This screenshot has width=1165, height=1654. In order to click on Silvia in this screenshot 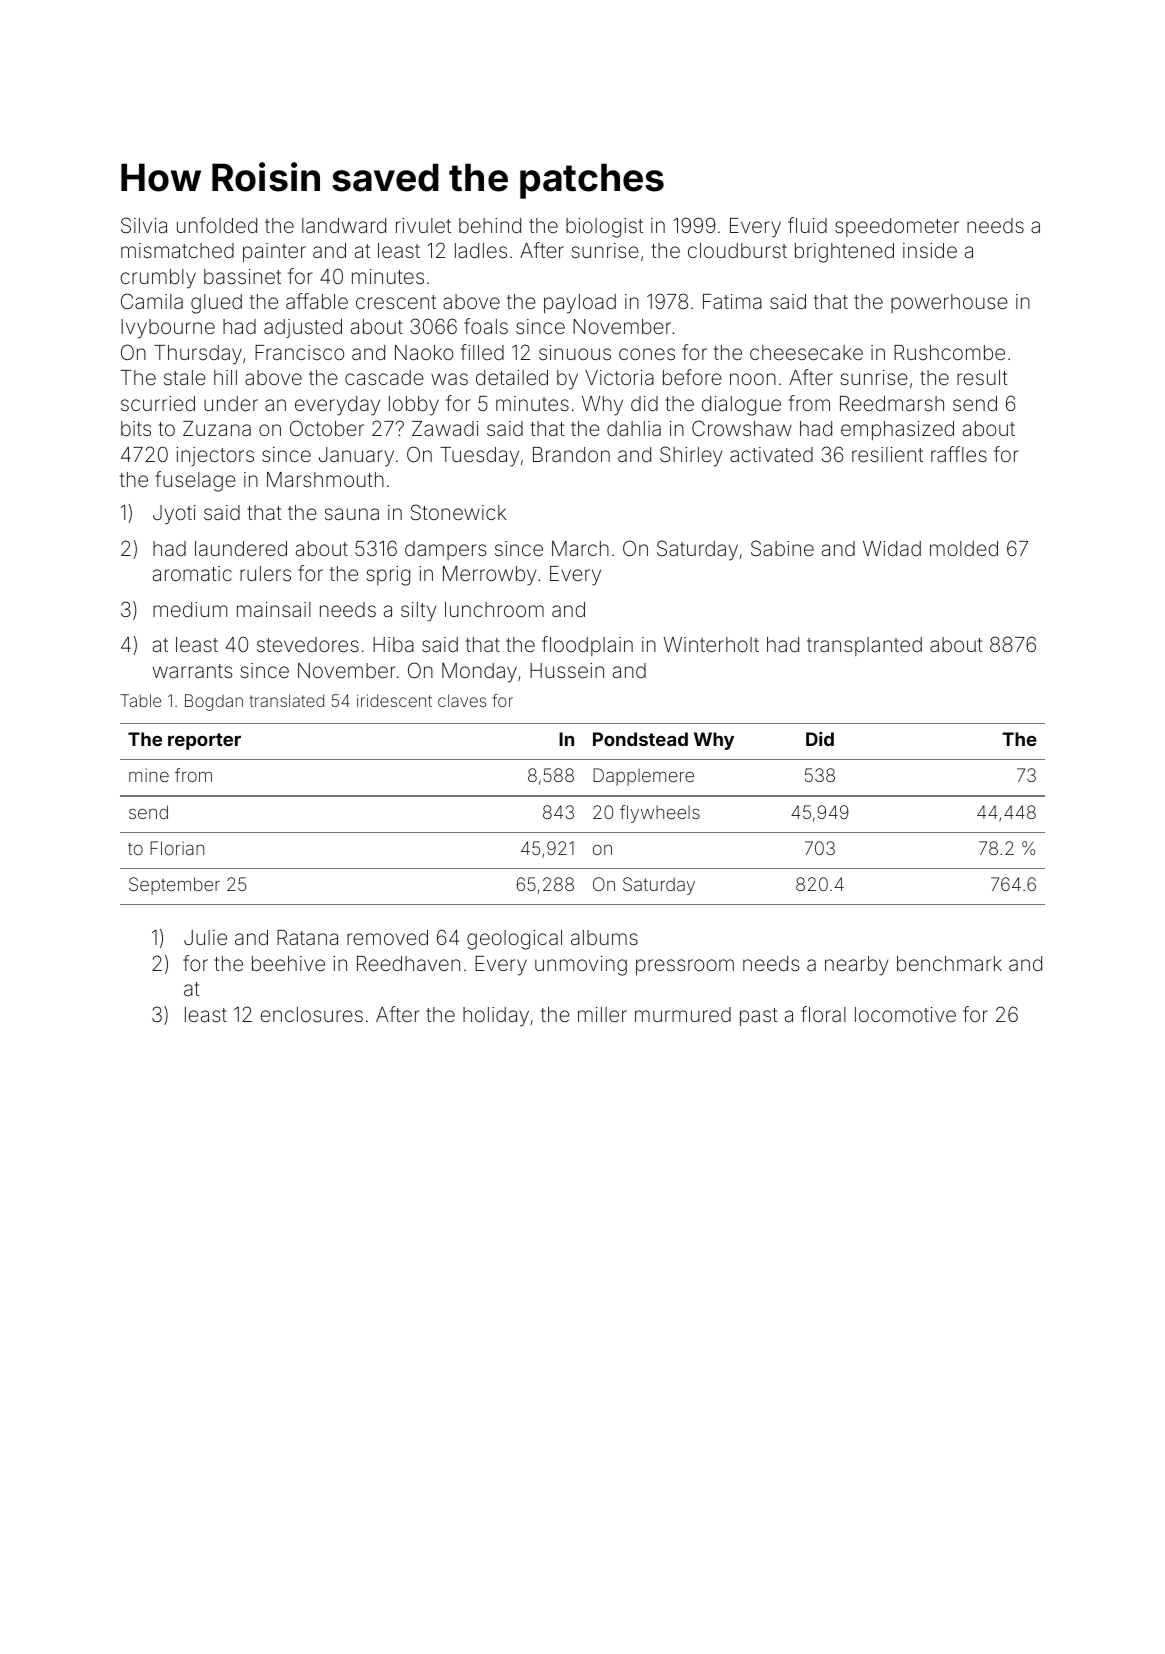, I will do `click(144, 225)`.
